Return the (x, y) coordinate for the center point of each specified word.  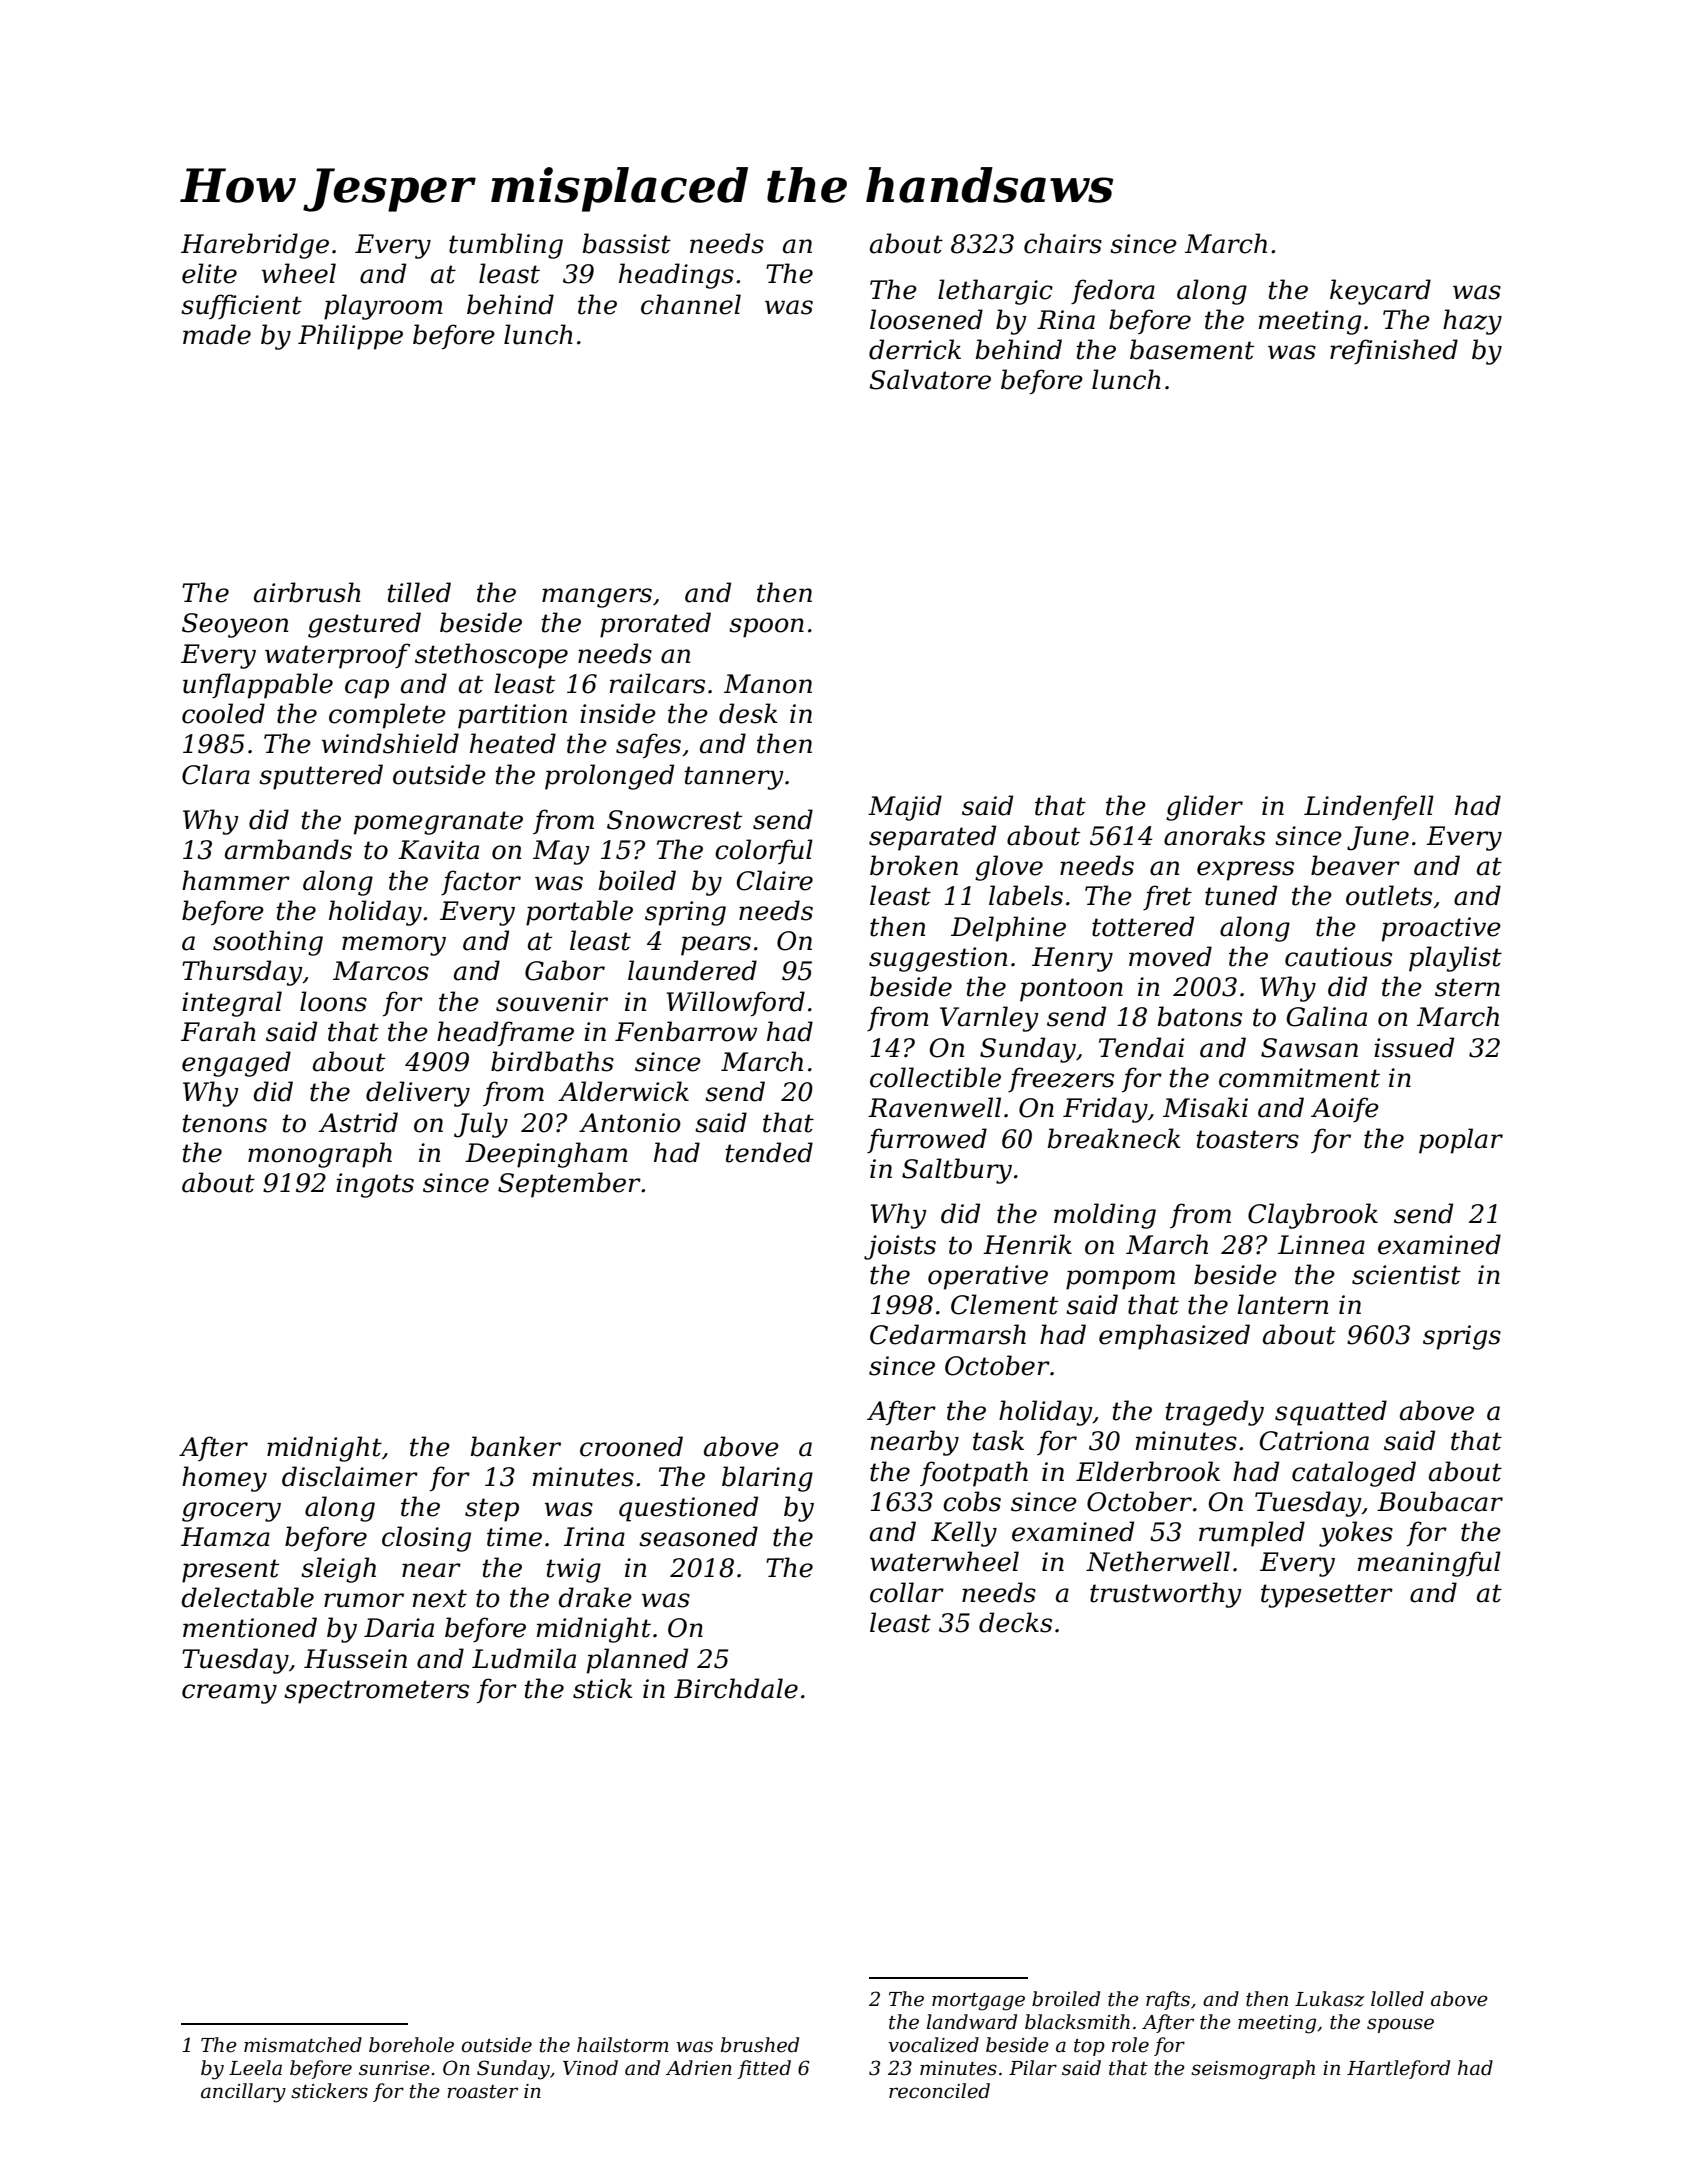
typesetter (1327, 1596)
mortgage (978, 2002)
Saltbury (957, 1171)
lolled (1397, 1999)
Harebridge (255, 246)
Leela (255, 2068)
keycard (1380, 292)
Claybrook (1313, 1216)
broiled (1066, 1999)
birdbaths (552, 1061)
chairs (1063, 243)
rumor (364, 1600)
